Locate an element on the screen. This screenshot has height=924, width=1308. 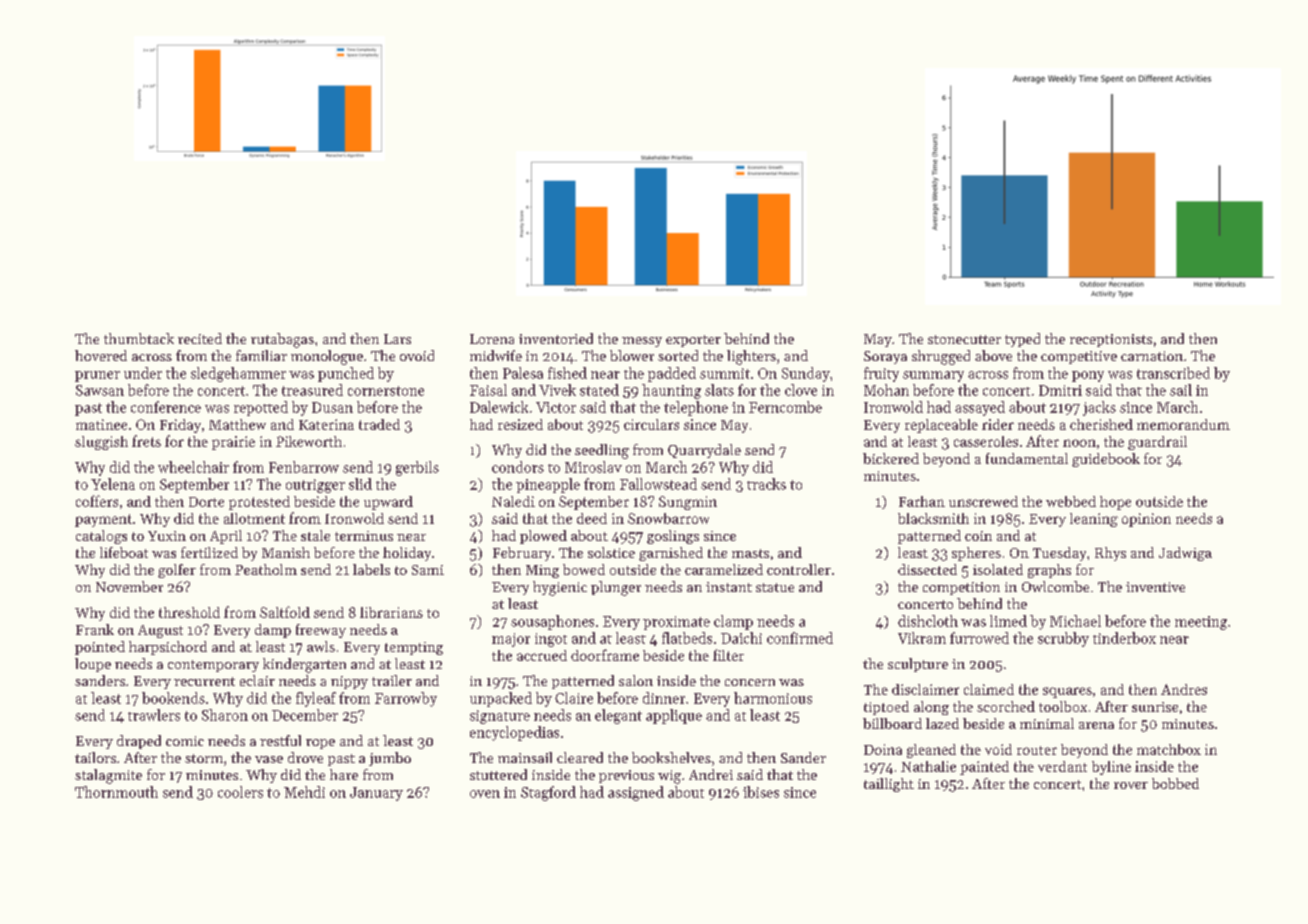
inventive is located at coordinates (1155, 587).
